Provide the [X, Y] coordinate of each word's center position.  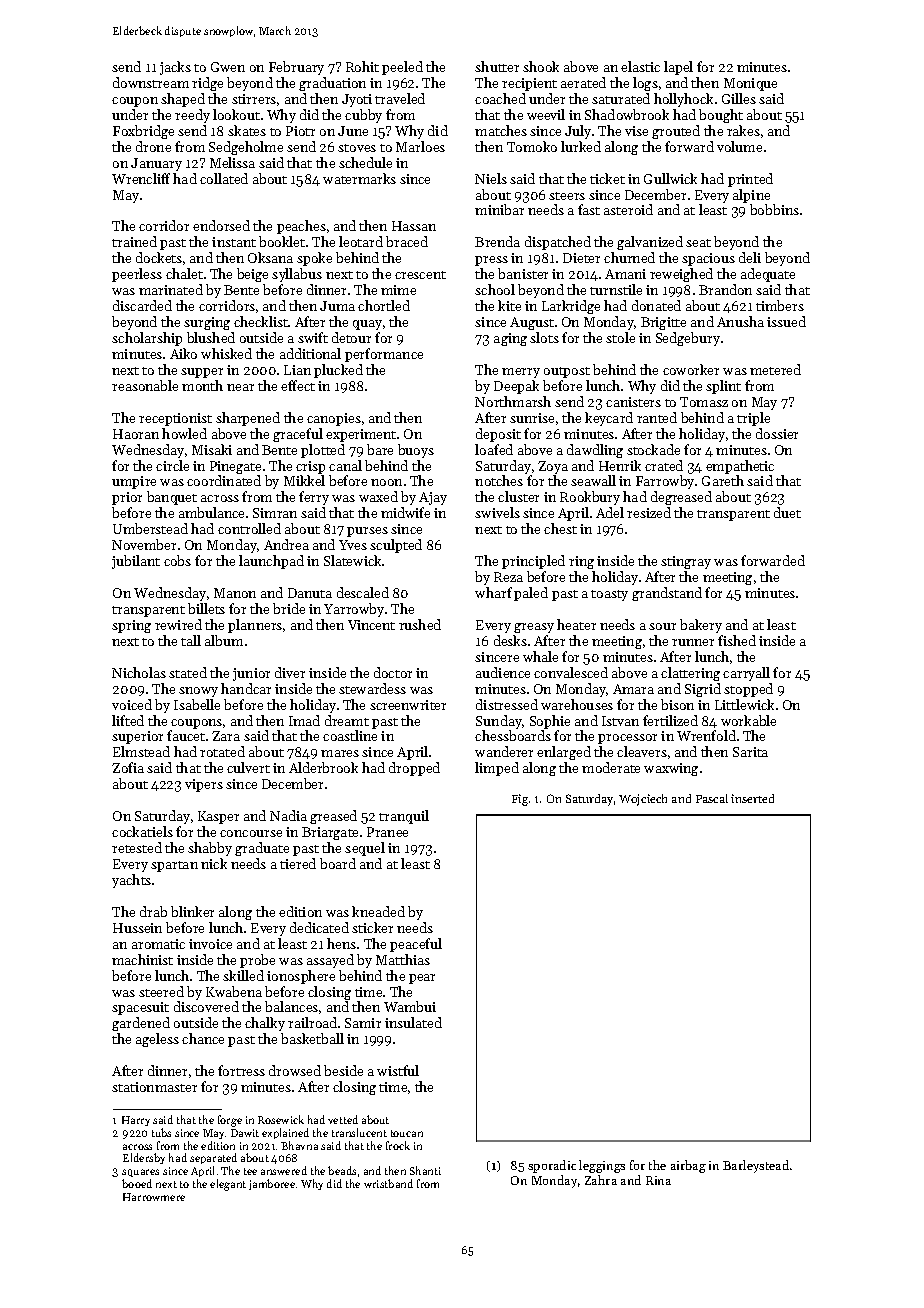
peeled [402, 68]
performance [384, 355]
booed [137, 1183]
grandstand [667, 594]
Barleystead [756, 1166]
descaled [363, 592]
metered [775, 369]
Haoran [136, 434]
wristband [388, 1183]
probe [257, 961]
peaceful [416, 945]
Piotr [300, 131]
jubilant [136, 562]
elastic [640, 66]
